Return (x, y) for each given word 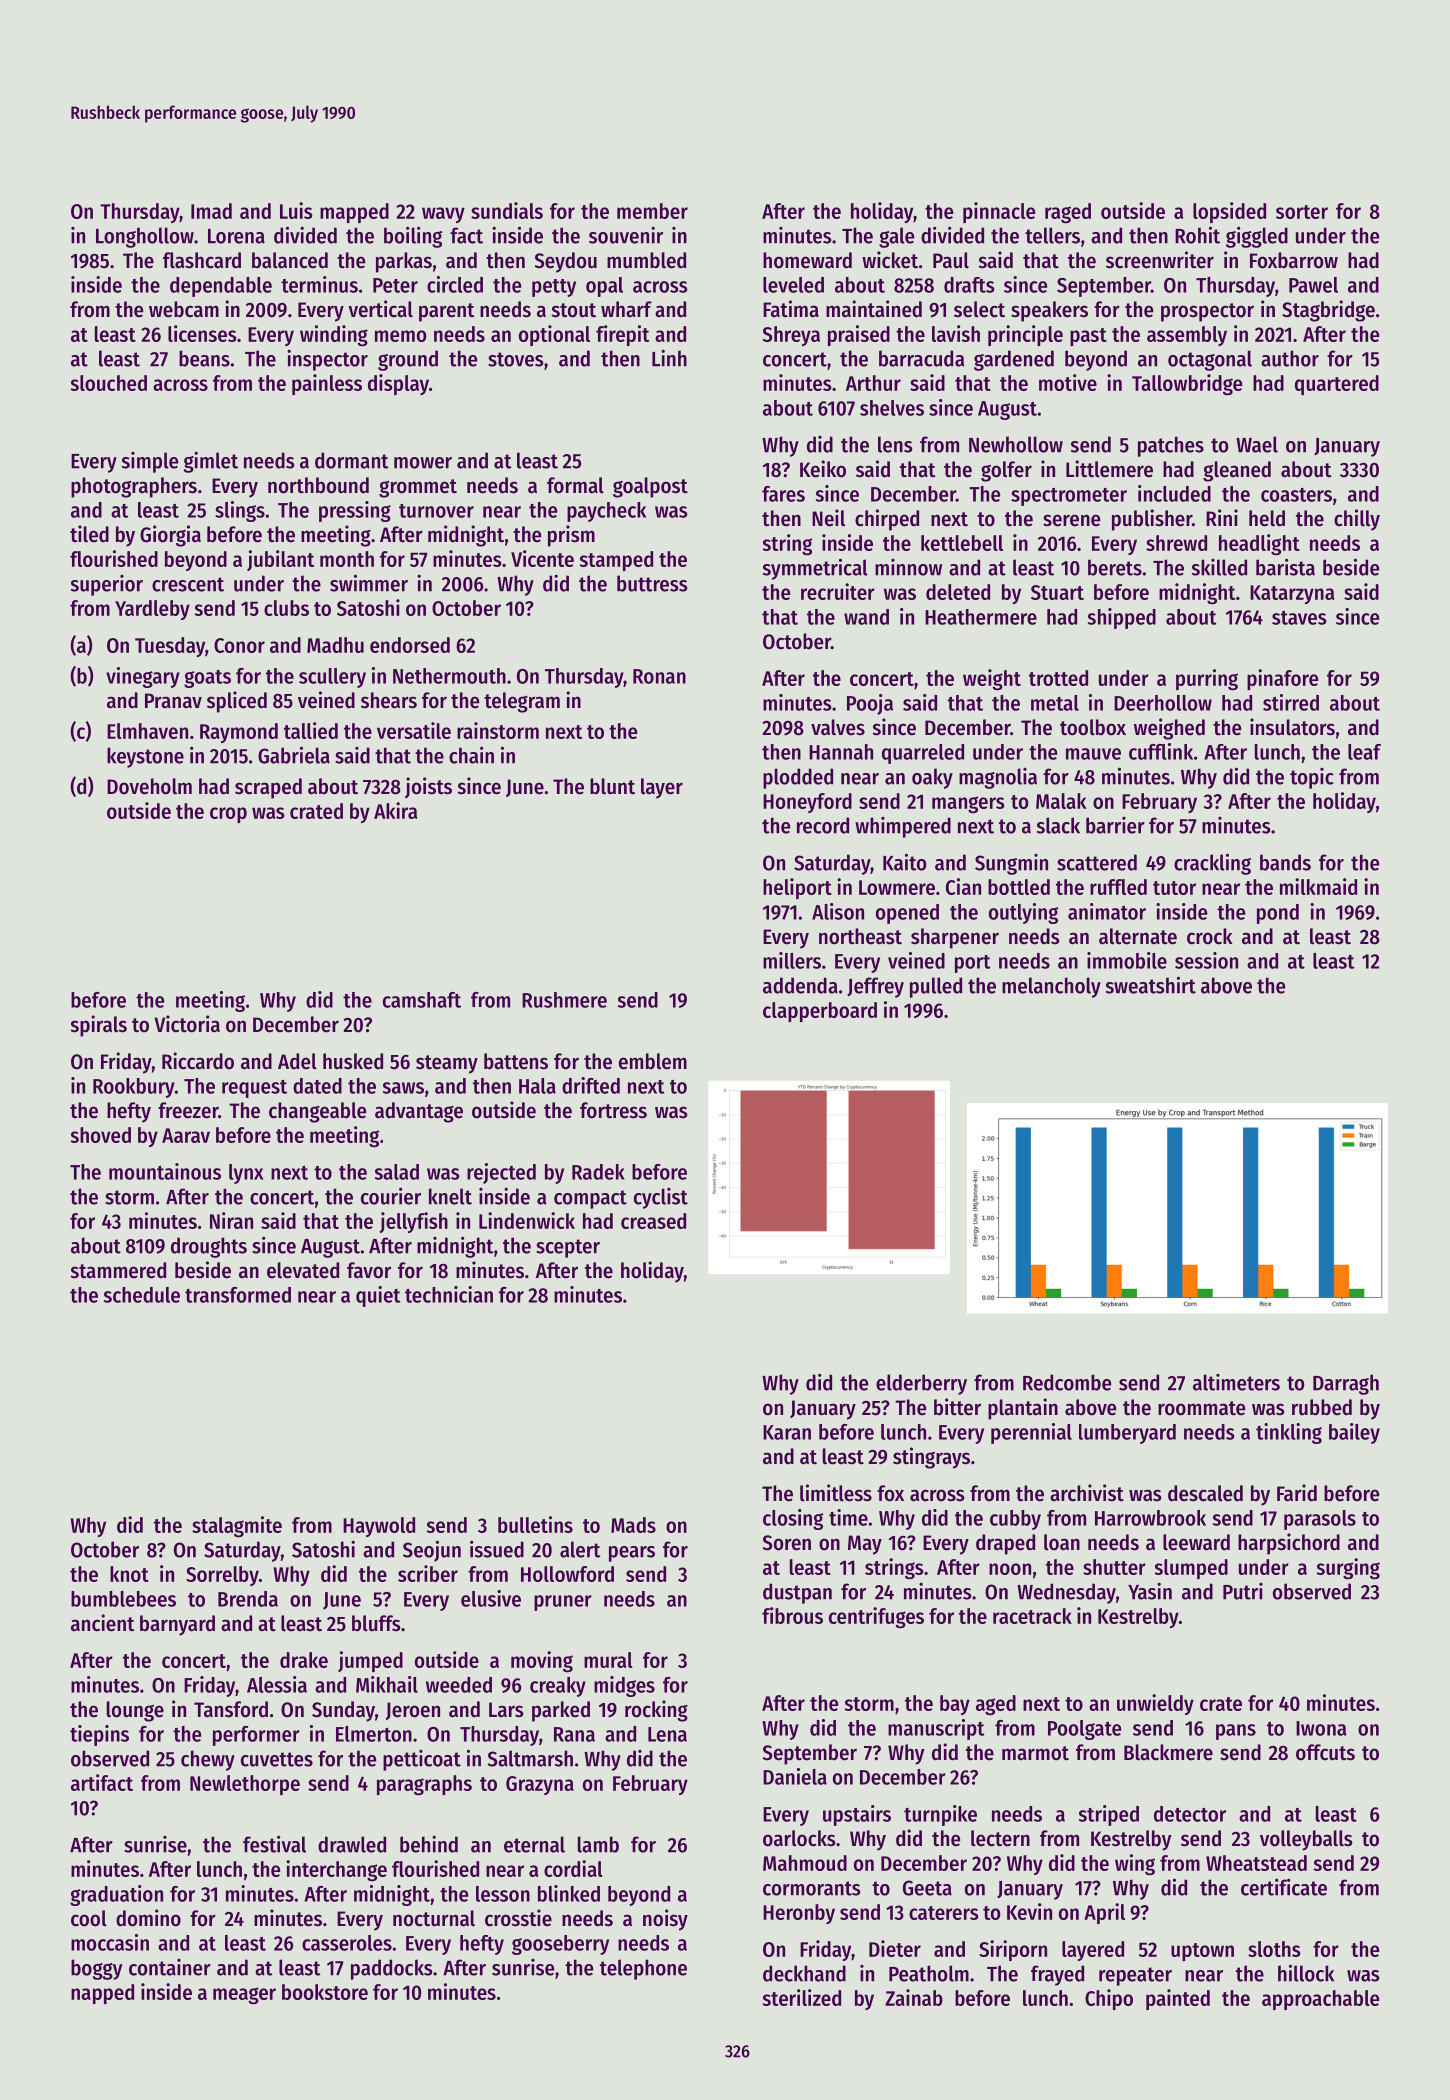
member (652, 211)
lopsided (1229, 212)
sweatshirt (1151, 985)
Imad (211, 211)
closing (793, 1519)
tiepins (99, 1735)
